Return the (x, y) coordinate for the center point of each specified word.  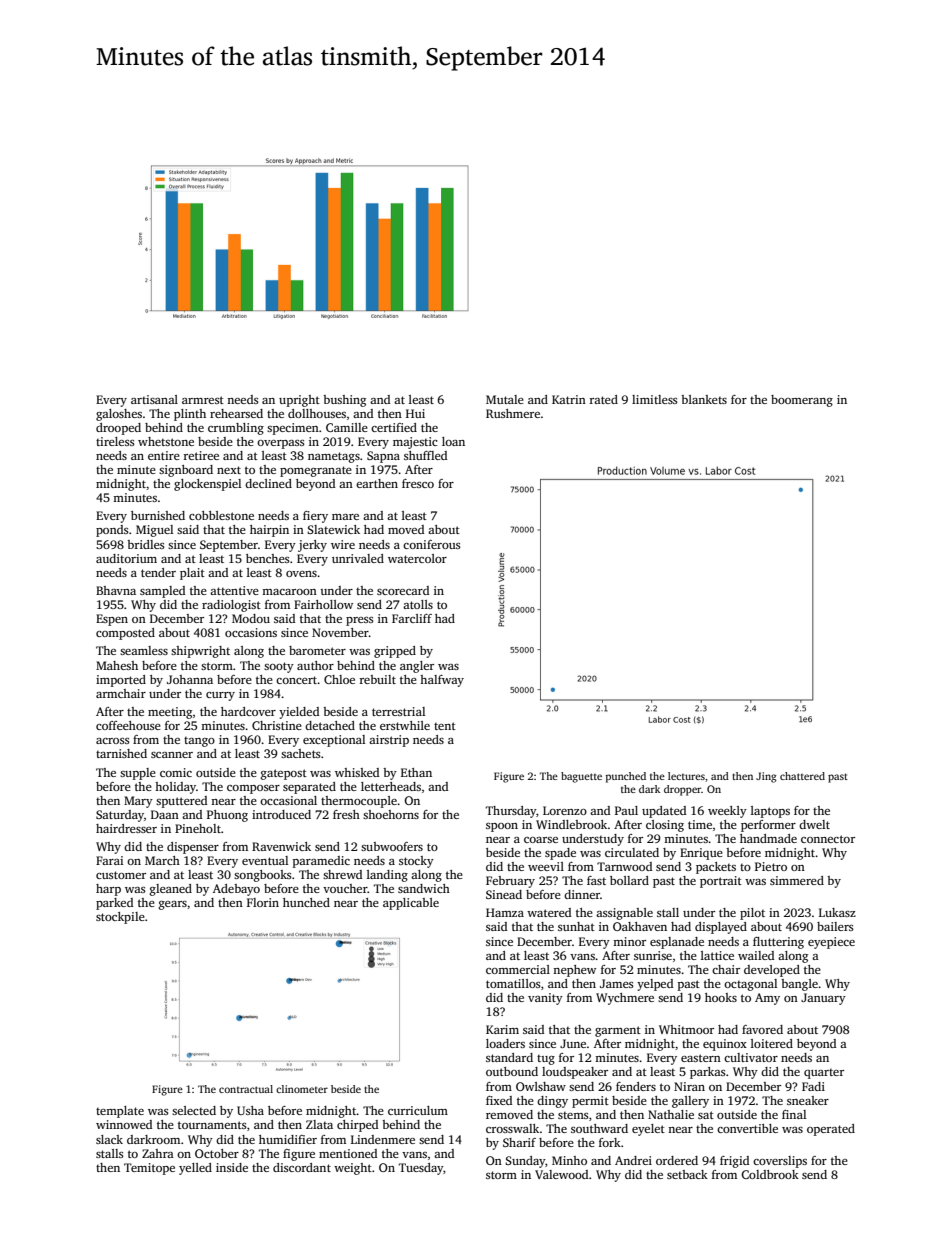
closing (665, 826)
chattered (802, 776)
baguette (581, 777)
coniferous (432, 544)
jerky (312, 546)
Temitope (149, 1169)
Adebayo (236, 890)
